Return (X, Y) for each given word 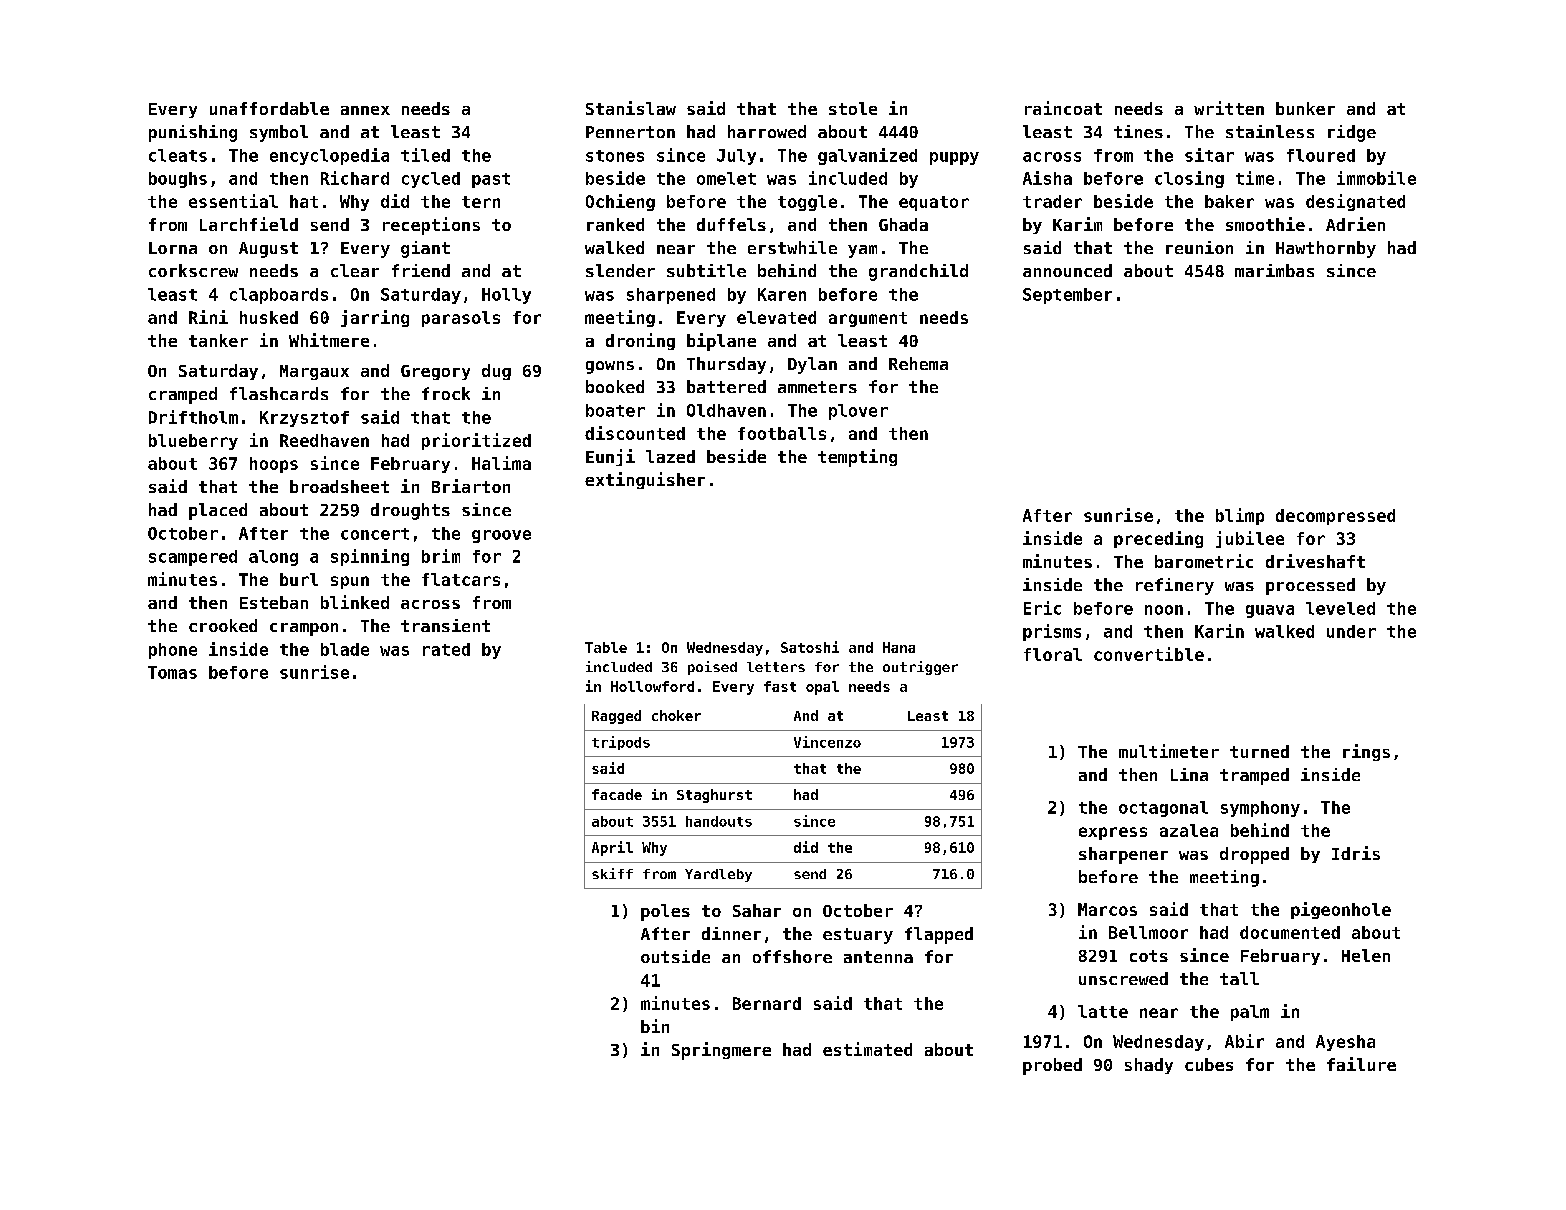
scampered (193, 558)
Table (606, 647)
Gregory (435, 372)
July (736, 157)
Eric (1042, 608)
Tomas (172, 672)
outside (675, 956)
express (1113, 833)
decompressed (1335, 517)
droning (640, 341)
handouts (719, 821)
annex (365, 110)
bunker (1305, 108)
